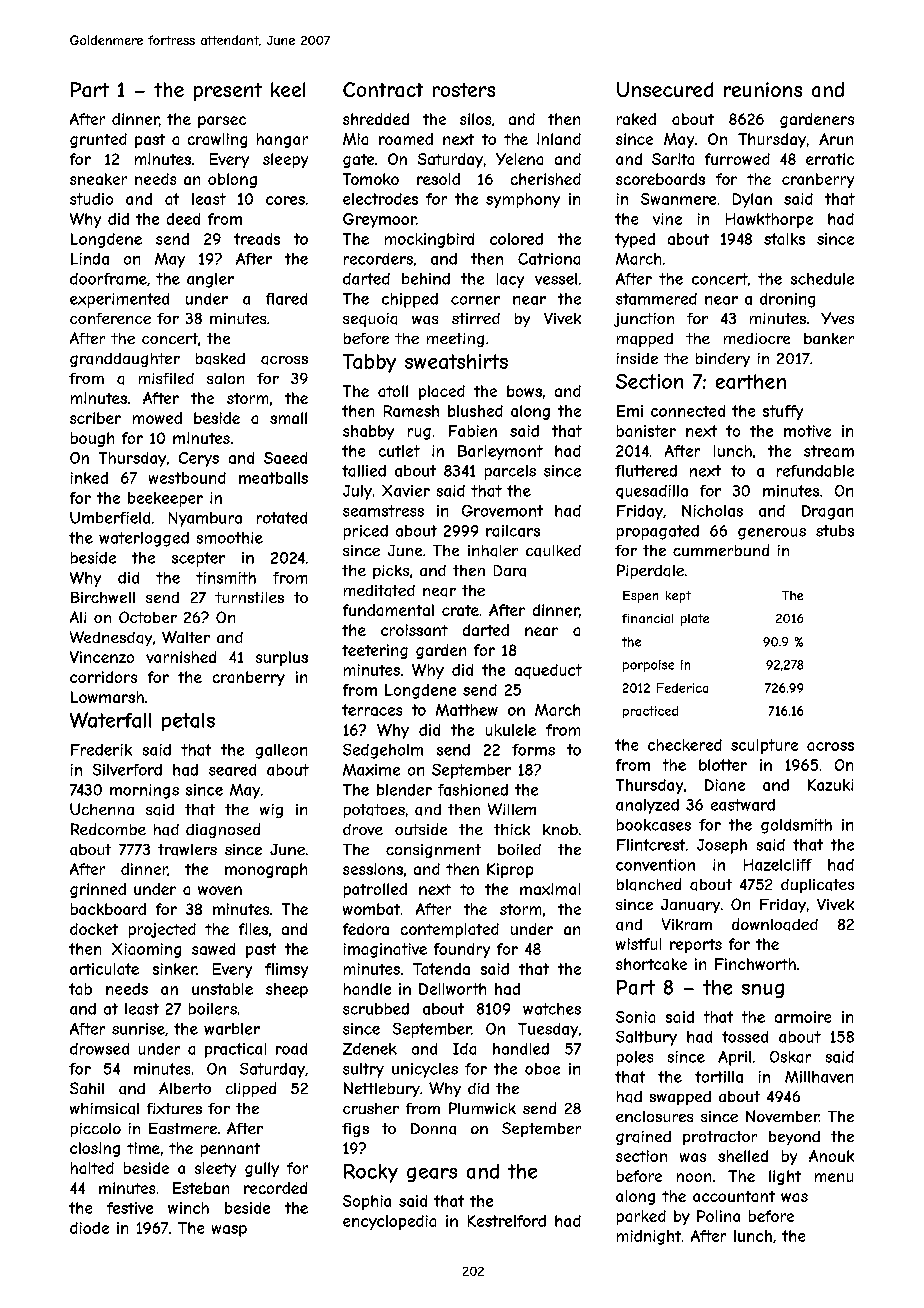 The image size is (924, 1308). What do you see at coordinates (757, 338) in the screenshot?
I see `mediocre` at bounding box center [757, 338].
